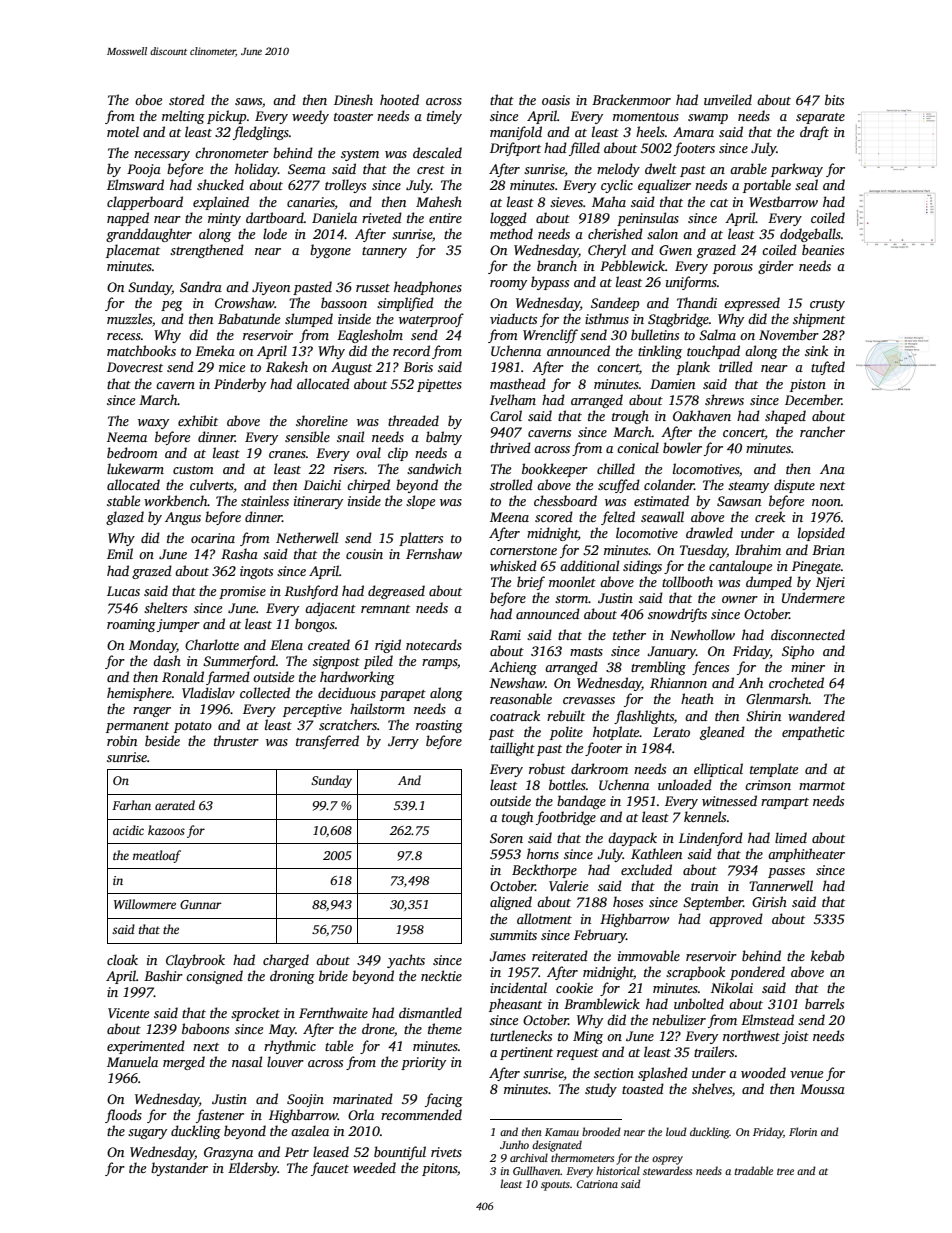 This screenshot has width=952, height=1233. Describe the element at coordinates (505, 635) in the screenshot. I see `Rami` at that location.
